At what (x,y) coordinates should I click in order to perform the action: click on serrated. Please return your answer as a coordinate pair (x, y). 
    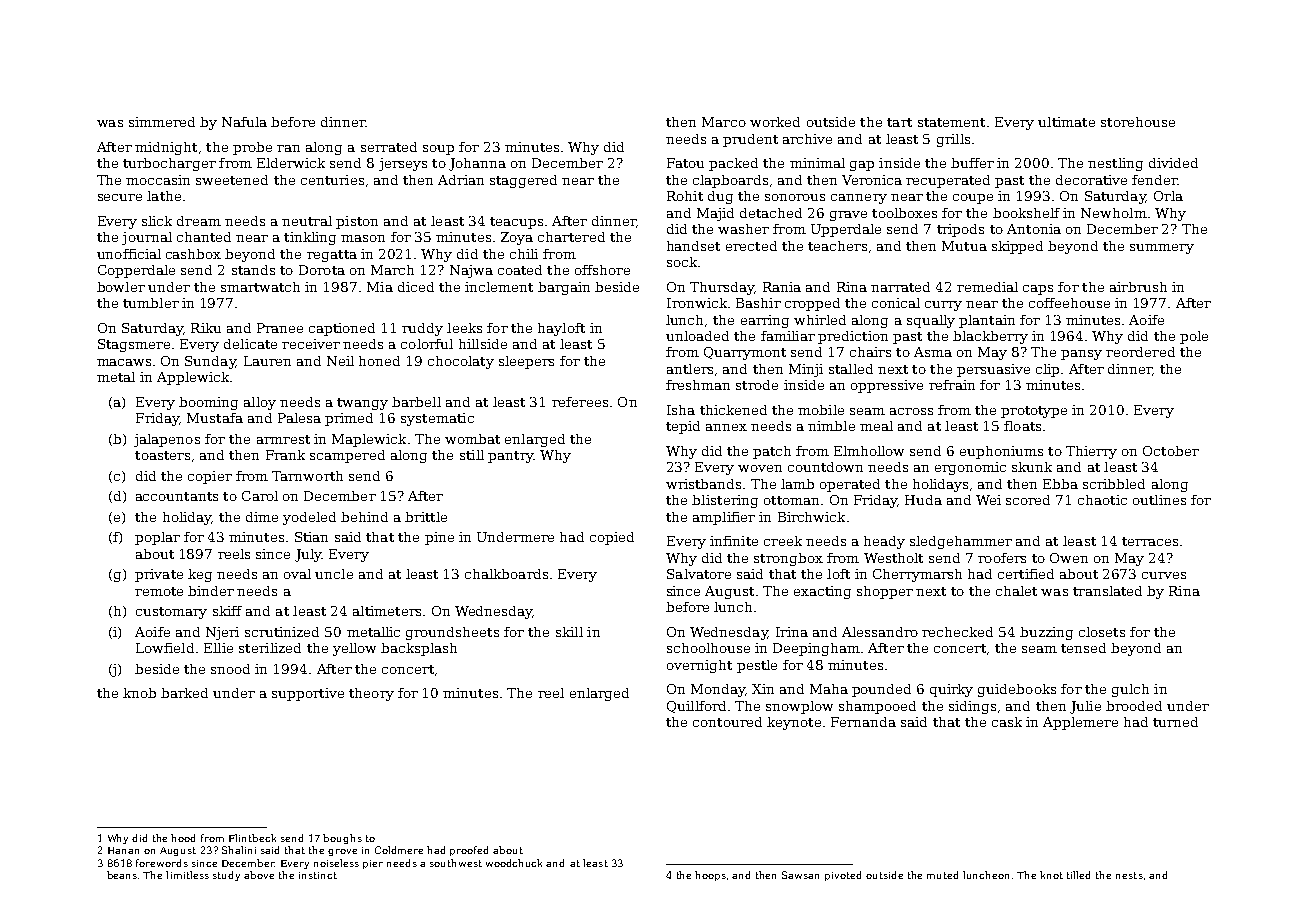
    Looking at the image, I should click on (389, 147).
